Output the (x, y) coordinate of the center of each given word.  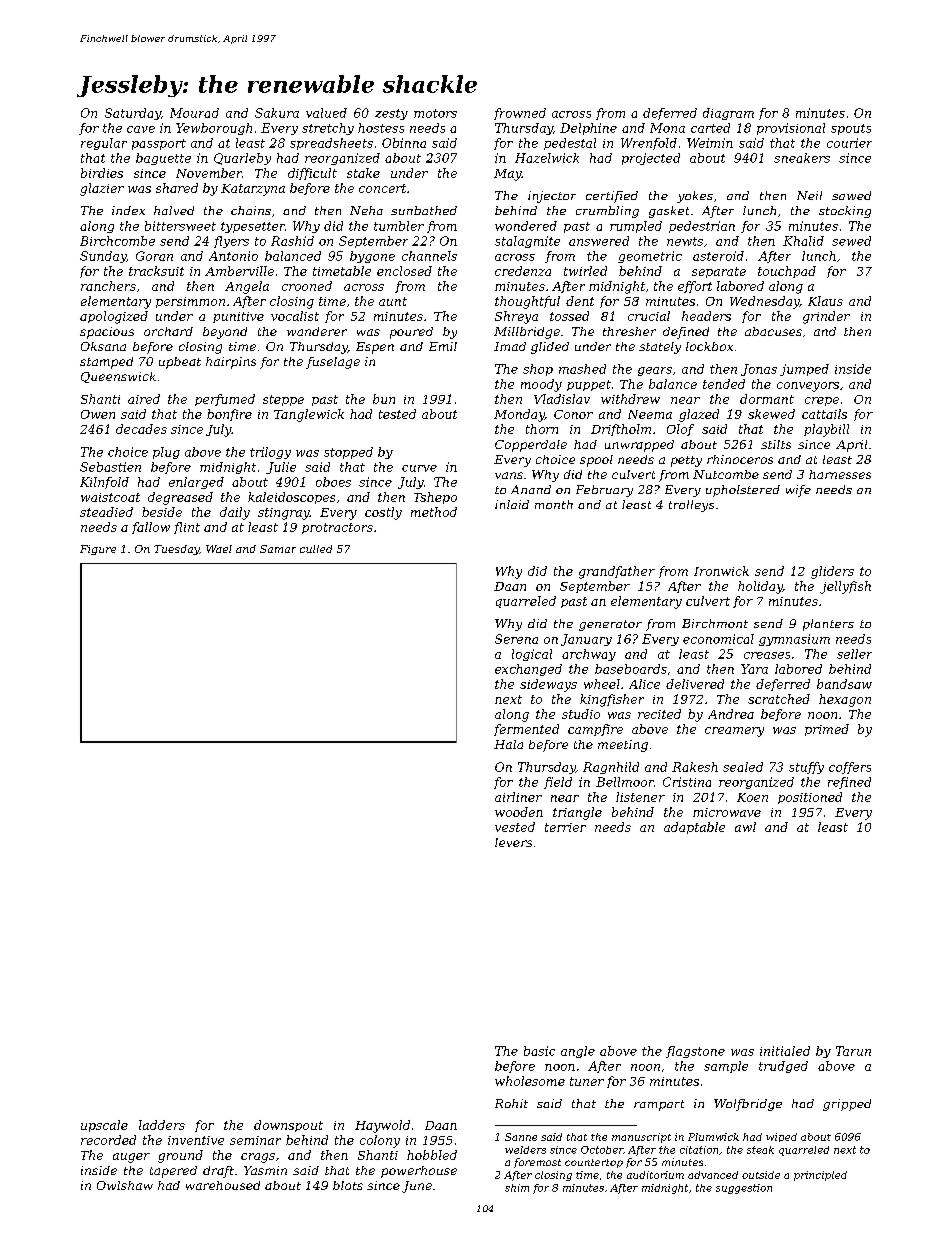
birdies (102, 173)
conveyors (808, 387)
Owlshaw (125, 1185)
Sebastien (110, 467)
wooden (519, 812)
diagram (728, 114)
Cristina (687, 782)
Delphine (588, 129)
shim (517, 1188)
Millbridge (527, 333)
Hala (508, 744)
